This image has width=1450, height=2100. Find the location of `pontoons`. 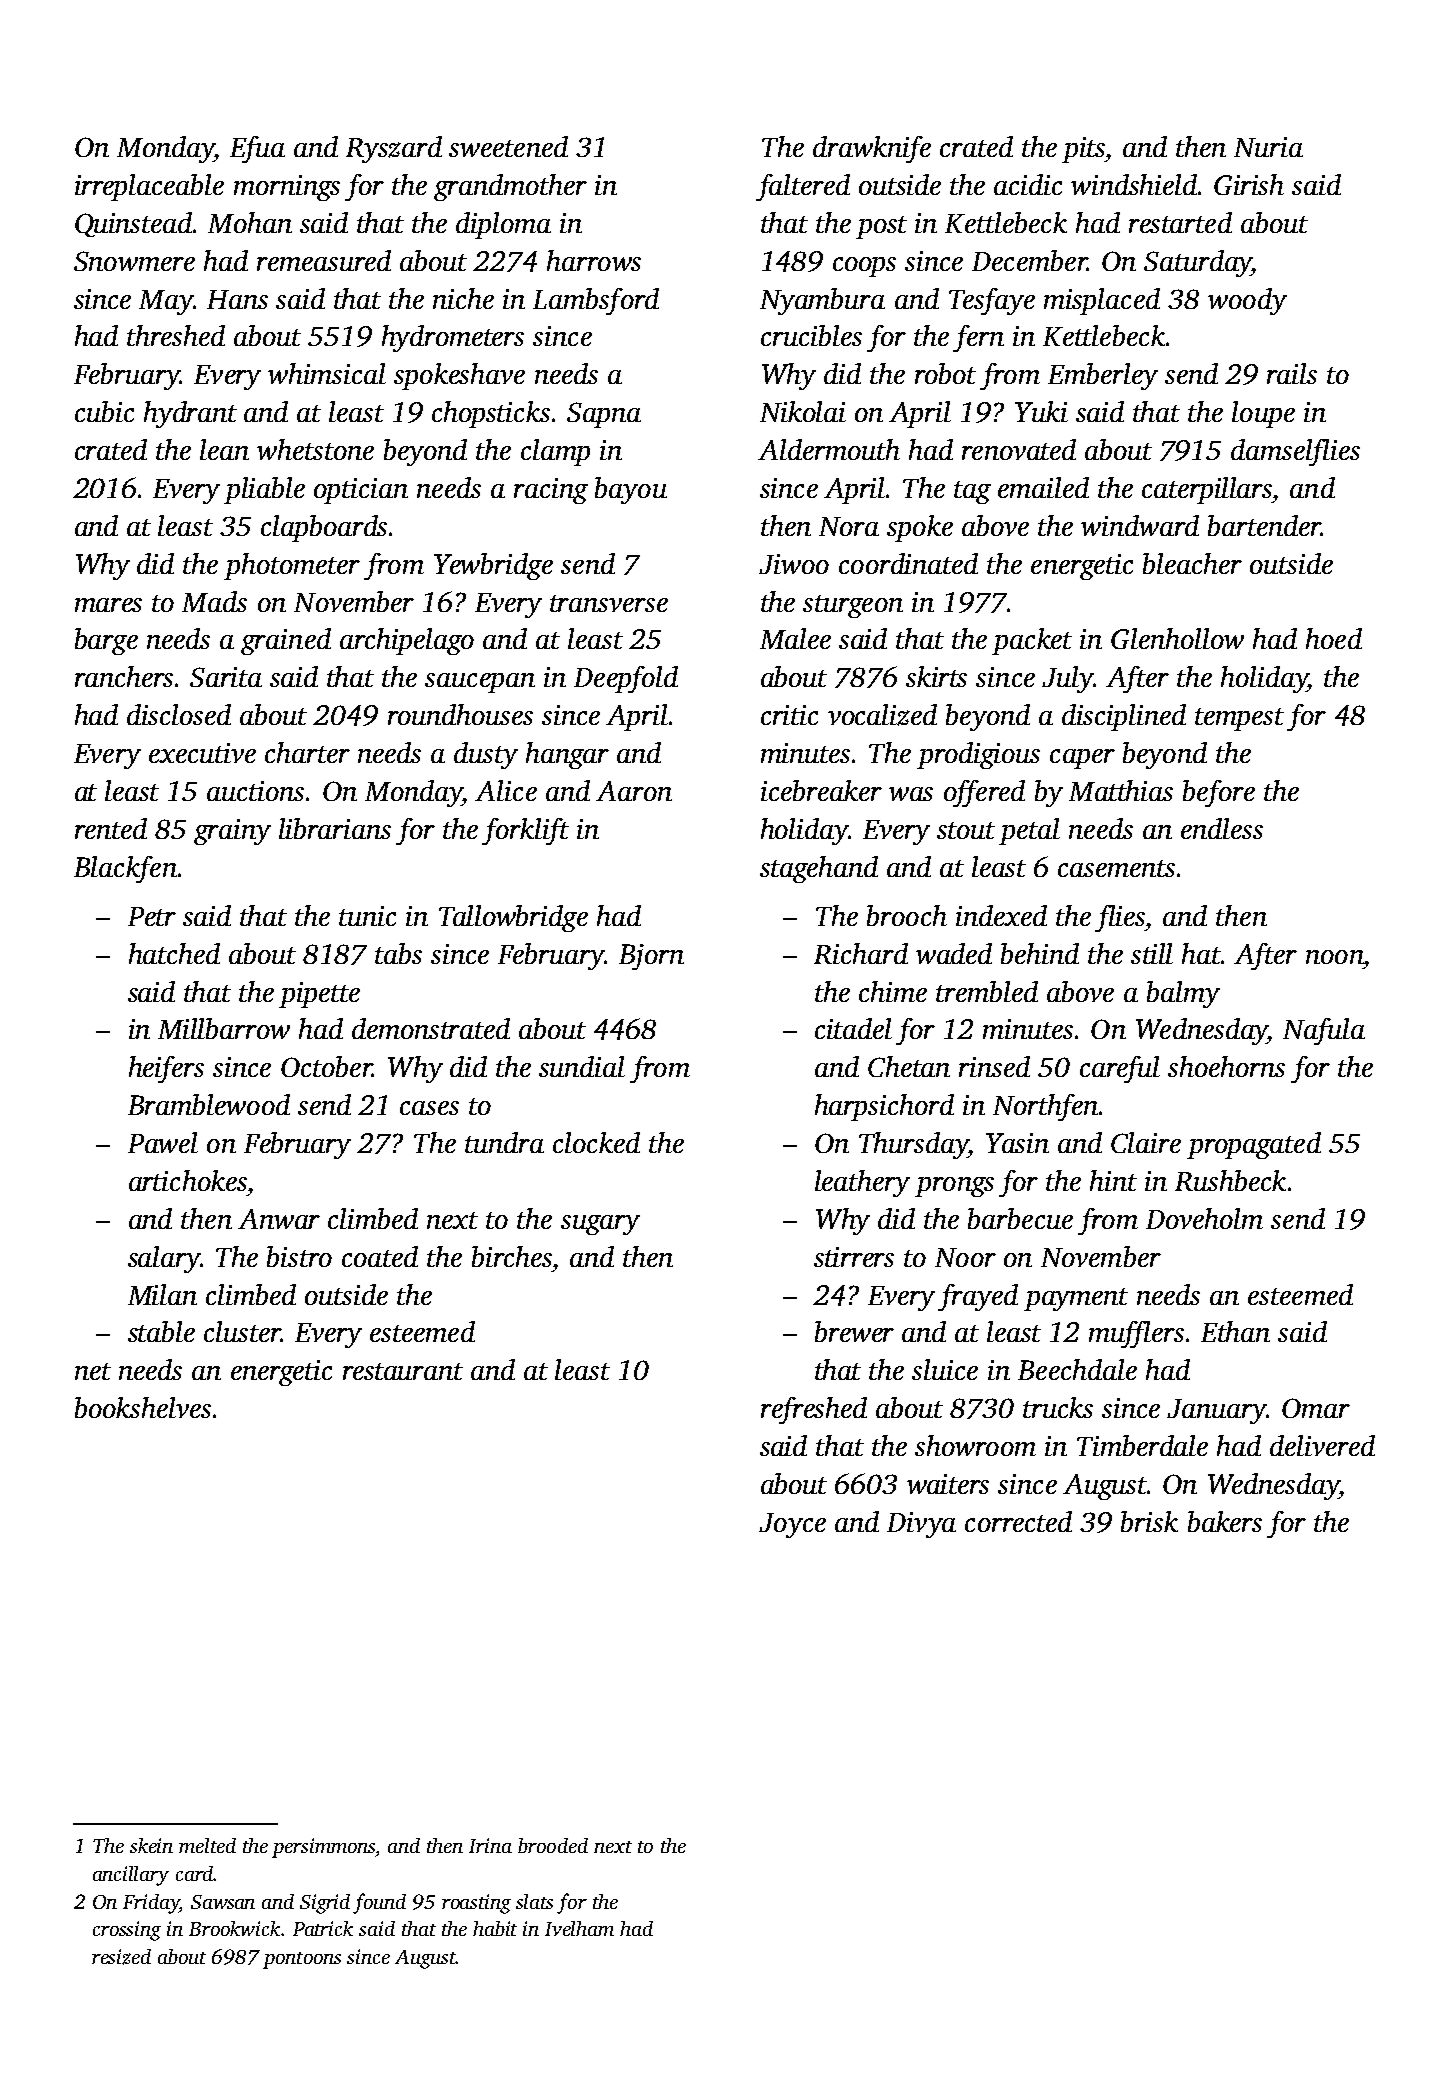

pontoons is located at coordinates (302, 1960).
